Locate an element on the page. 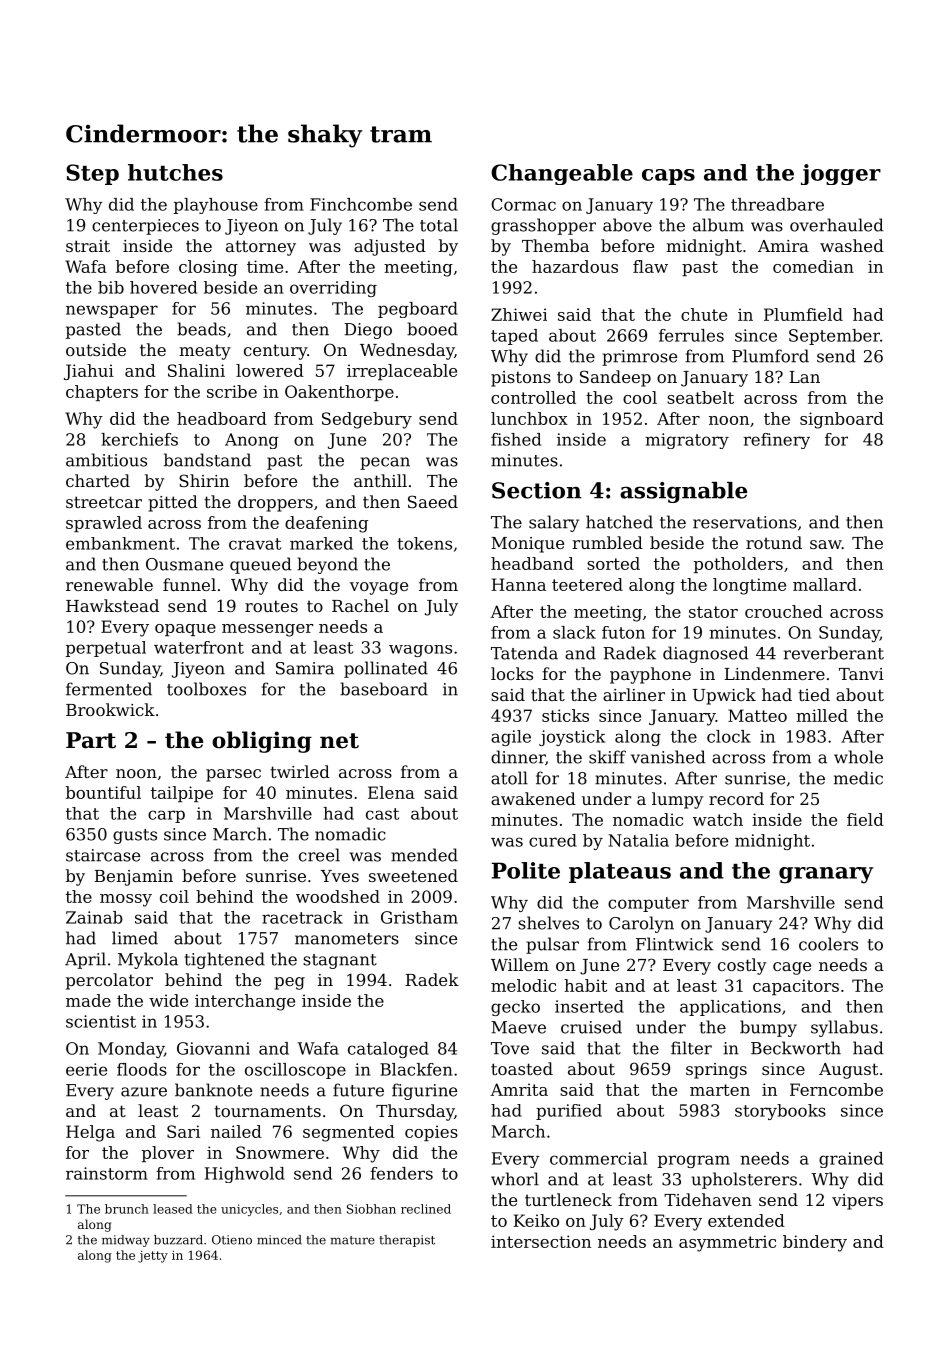 The image size is (949, 1348). sorted is located at coordinates (613, 563).
